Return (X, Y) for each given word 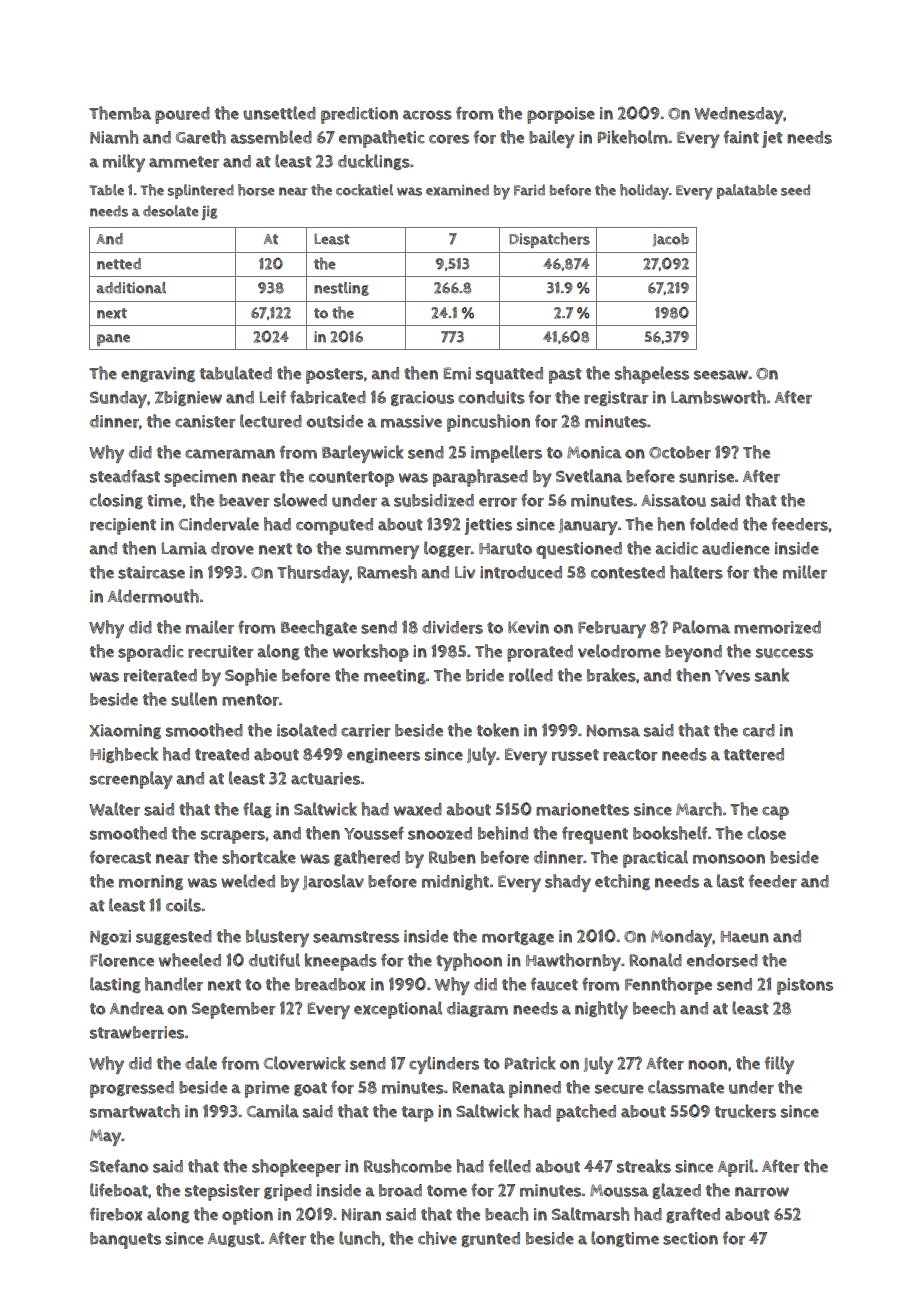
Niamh (114, 137)
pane (113, 340)
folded (714, 524)
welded (248, 881)
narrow (762, 1192)
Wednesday (738, 115)
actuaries (325, 778)
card (759, 730)
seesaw (721, 375)
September (234, 1010)
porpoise (561, 115)
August (234, 1240)
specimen (200, 478)
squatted (509, 375)
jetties (488, 526)
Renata (478, 1087)
